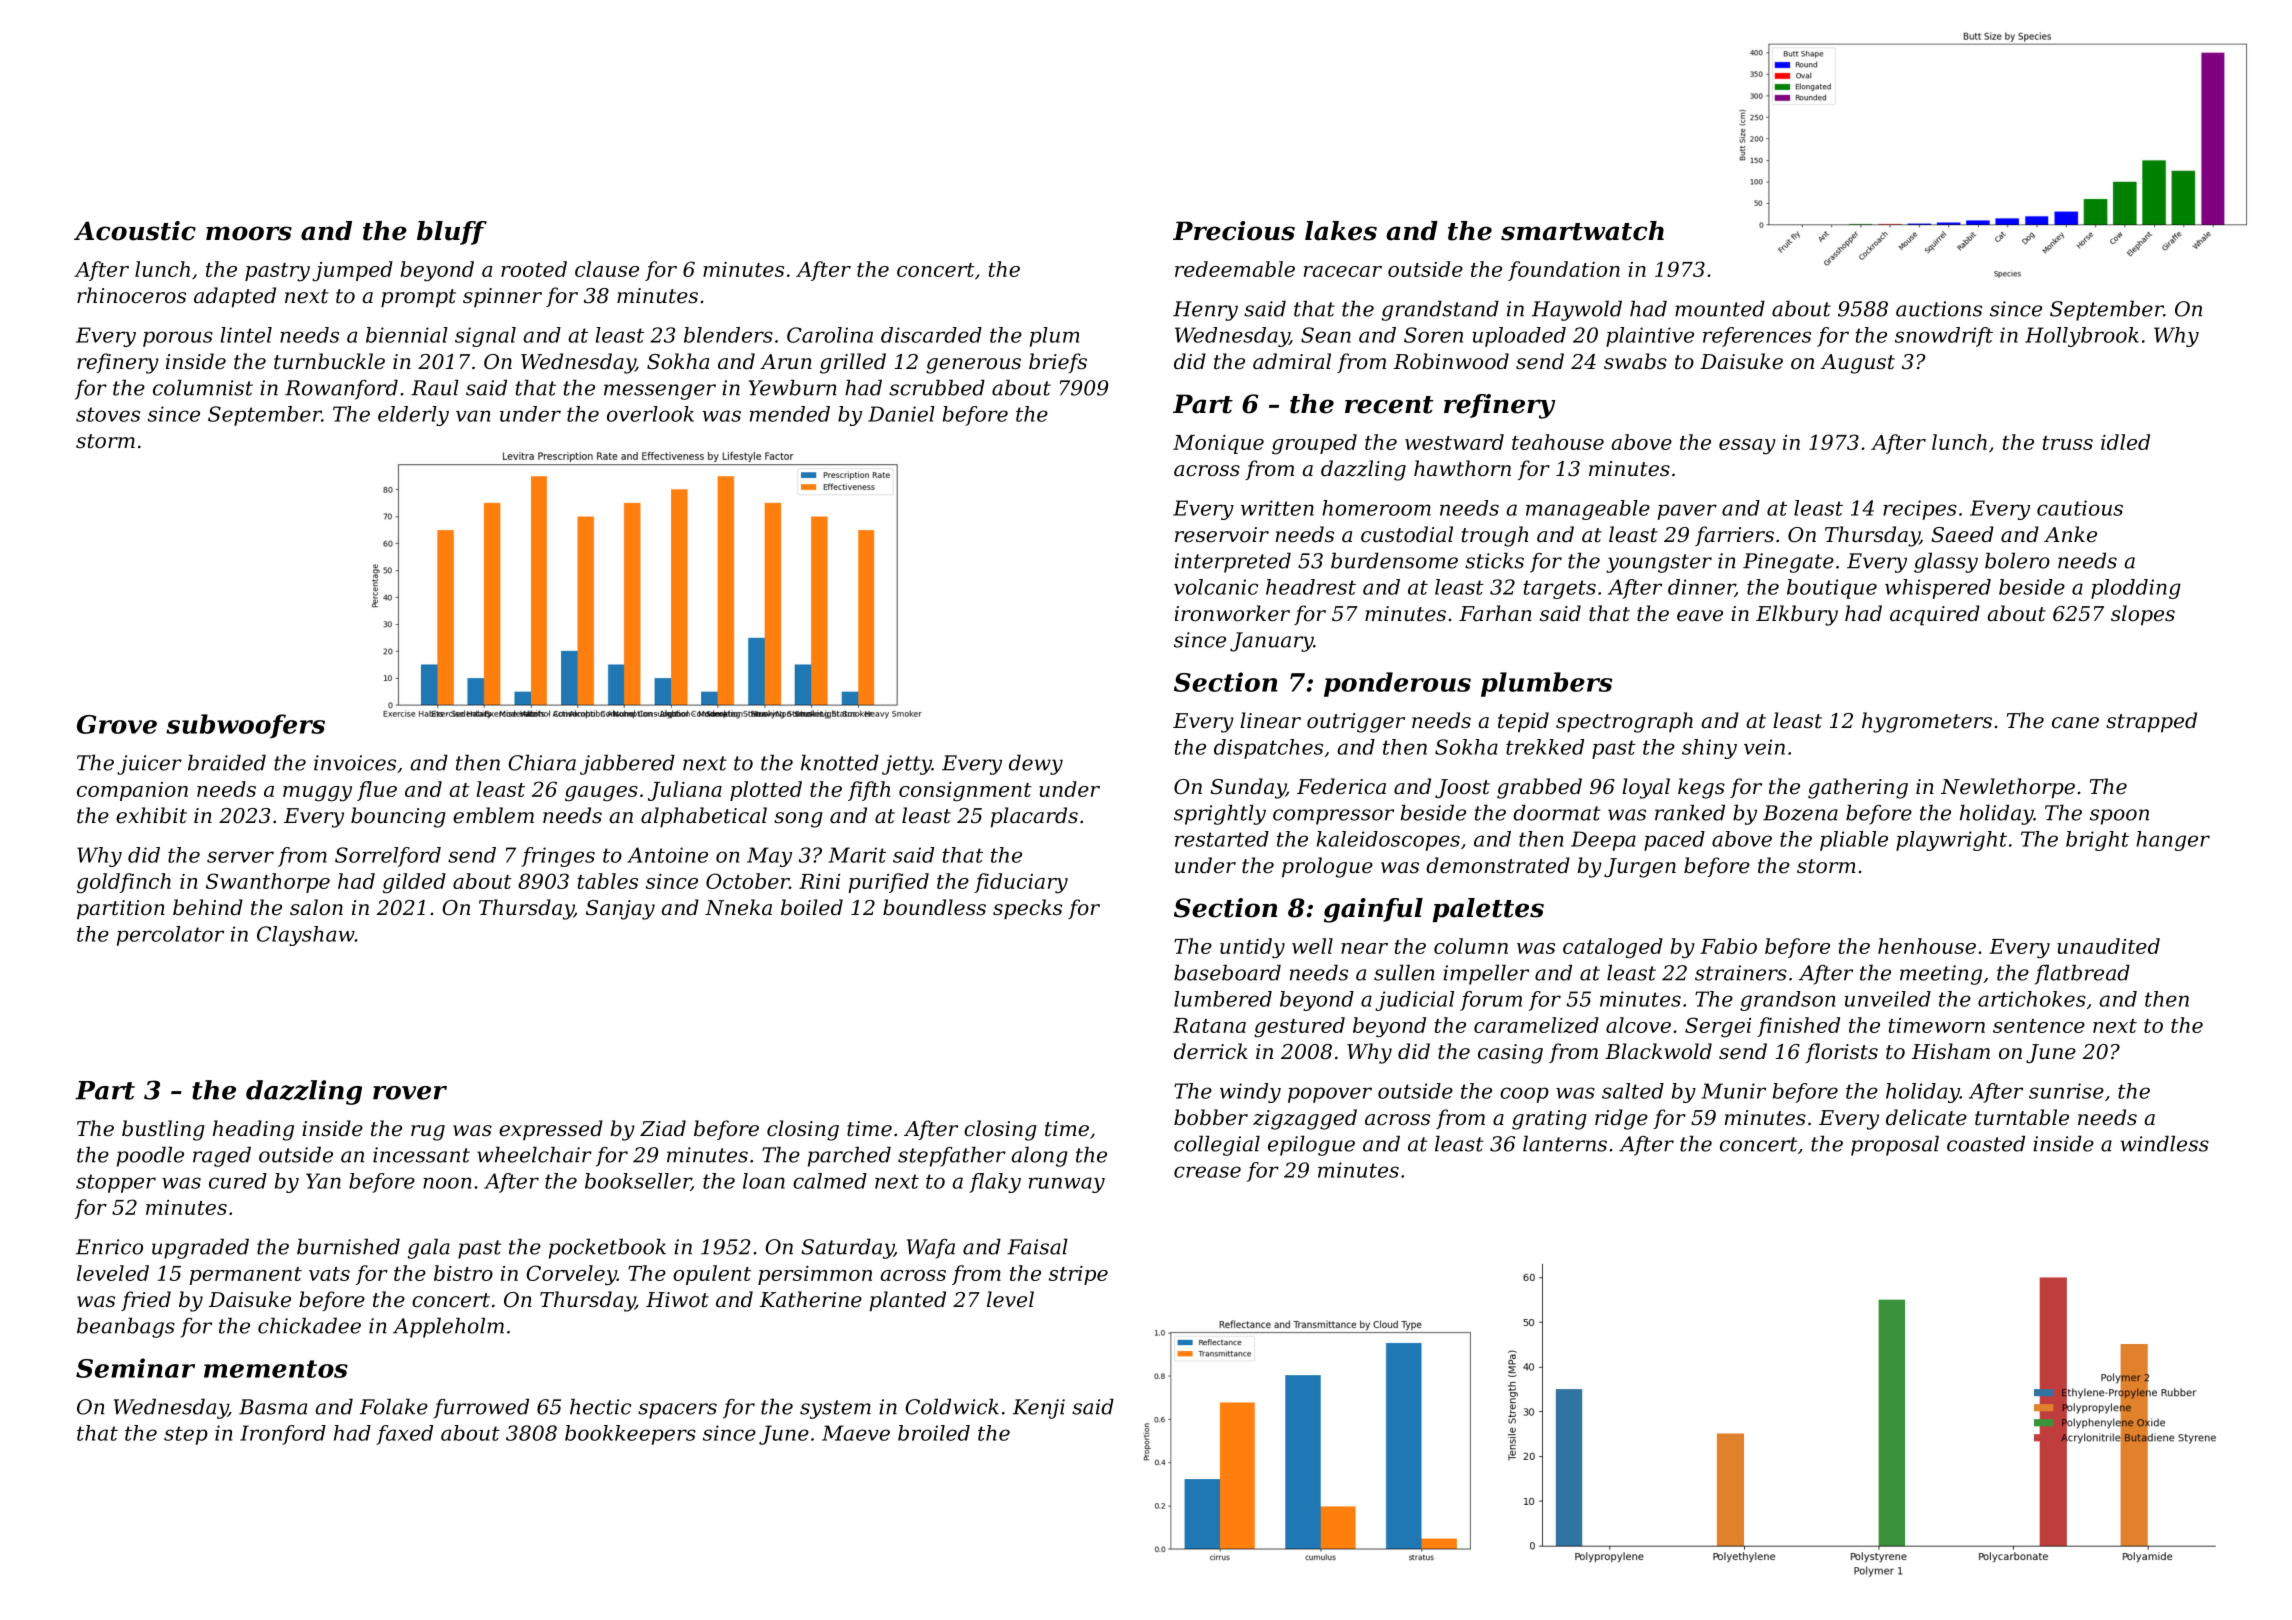 This image has height=1620, width=2292. I want to click on heading, so click(253, 1130).
